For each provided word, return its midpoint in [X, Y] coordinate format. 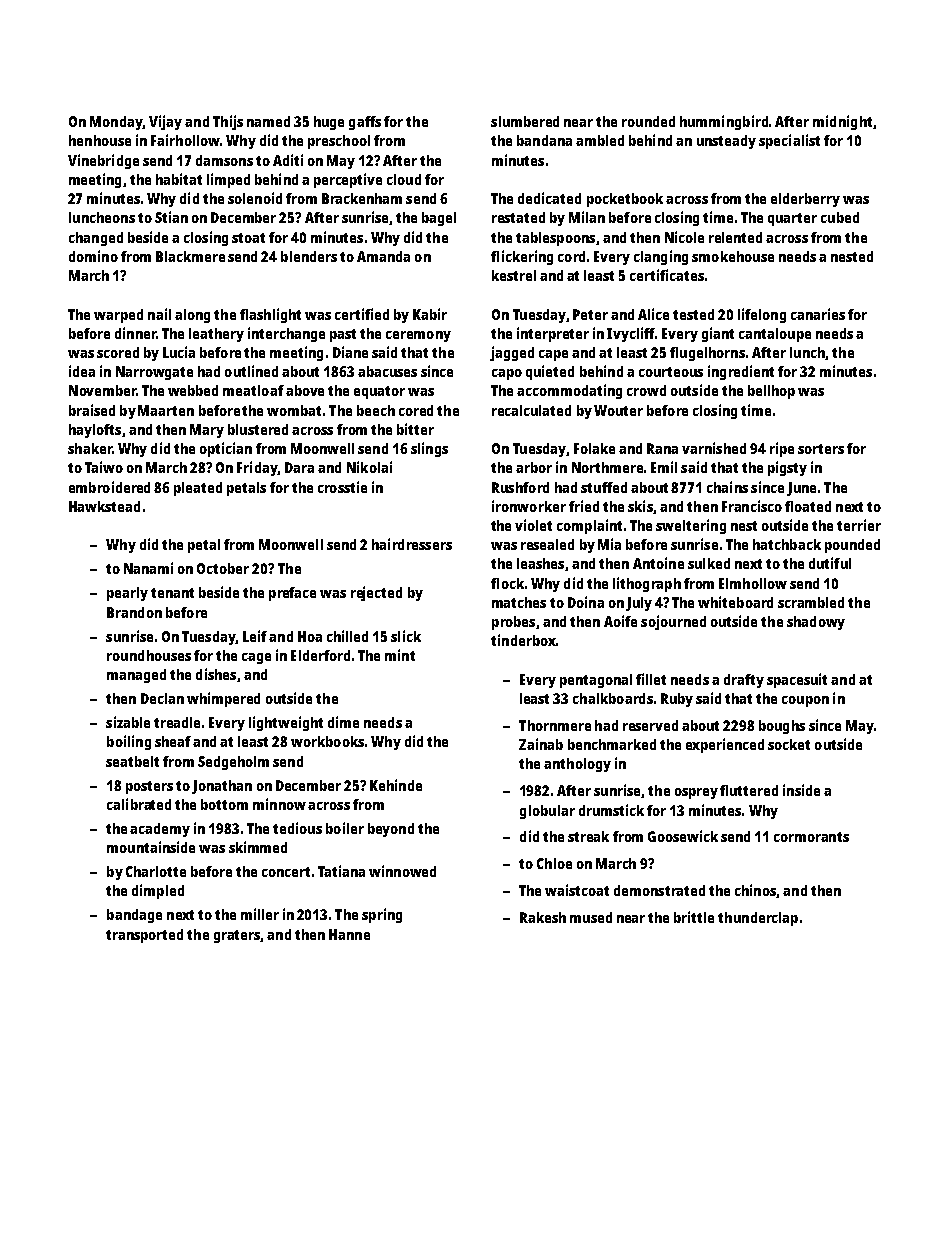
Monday [116, 123]
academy [160, 830]
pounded [852, 546]
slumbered [525, 121]
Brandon [134, 612]
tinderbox [523, 640]
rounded [648, 121]
